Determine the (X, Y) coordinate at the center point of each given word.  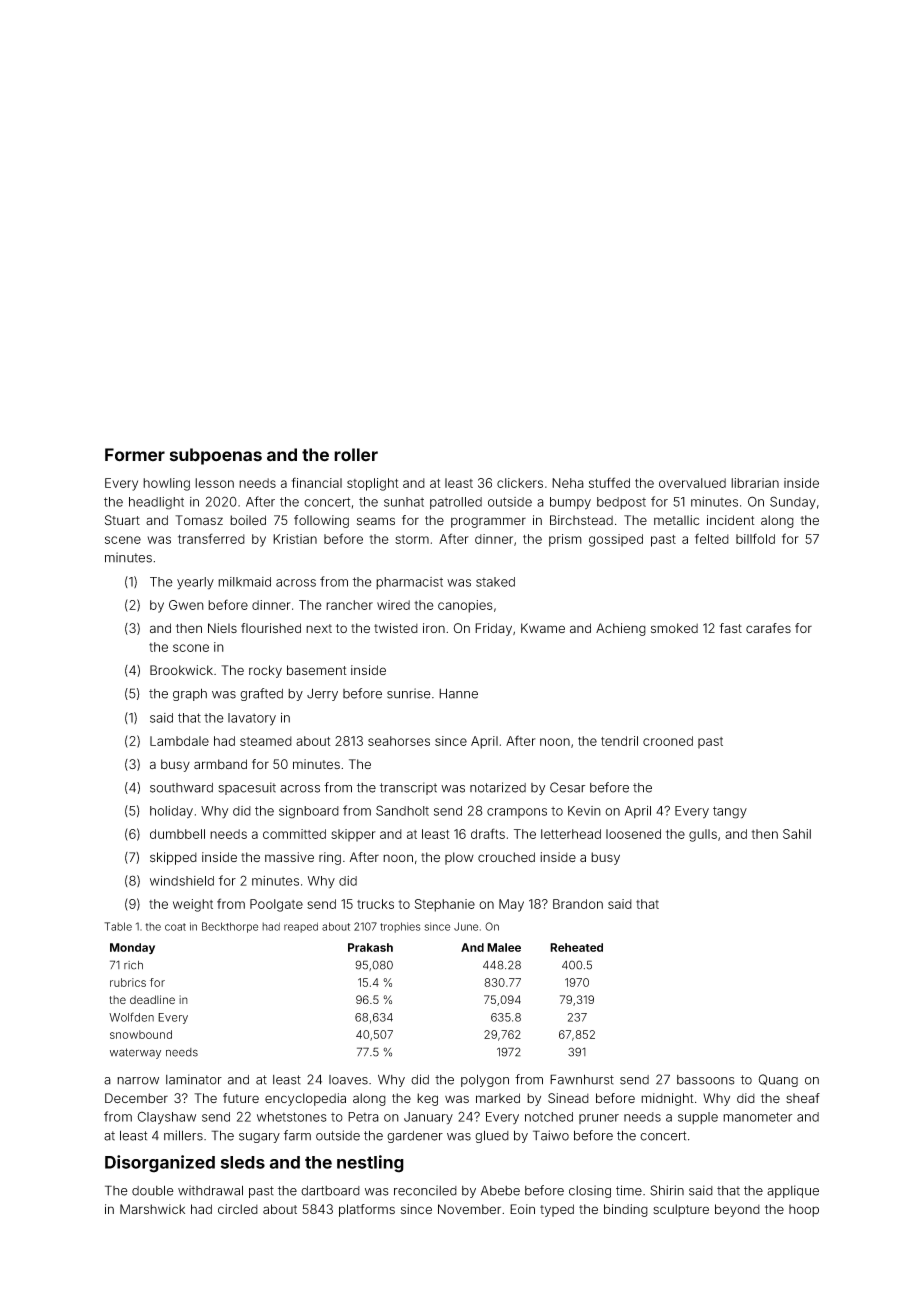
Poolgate (276, 905)
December (136, 1098)
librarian (755, 483)
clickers (520, 483)
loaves (348, 1080)
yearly (195, 583)
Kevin (584, 811)
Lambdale (179, 741)
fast (730, 628)
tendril (619, 741)
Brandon (578, 904)
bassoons (706, 1080)
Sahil (797, 834)
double (153, 1190)
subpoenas (216, 456)
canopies (465, 606)
